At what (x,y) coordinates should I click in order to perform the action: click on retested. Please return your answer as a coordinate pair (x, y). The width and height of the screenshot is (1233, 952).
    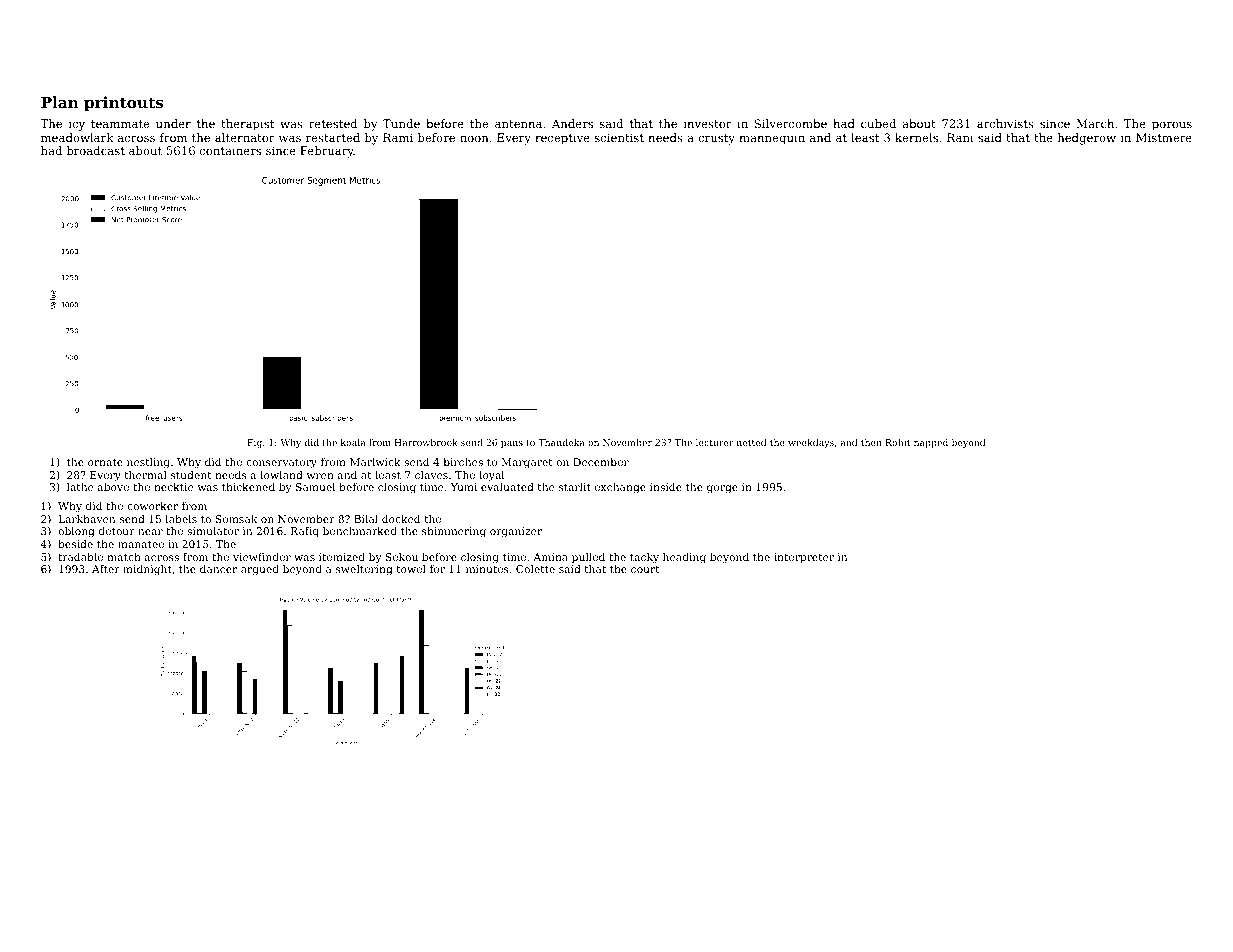
    Looking at the image, I should click on (333, 123).
